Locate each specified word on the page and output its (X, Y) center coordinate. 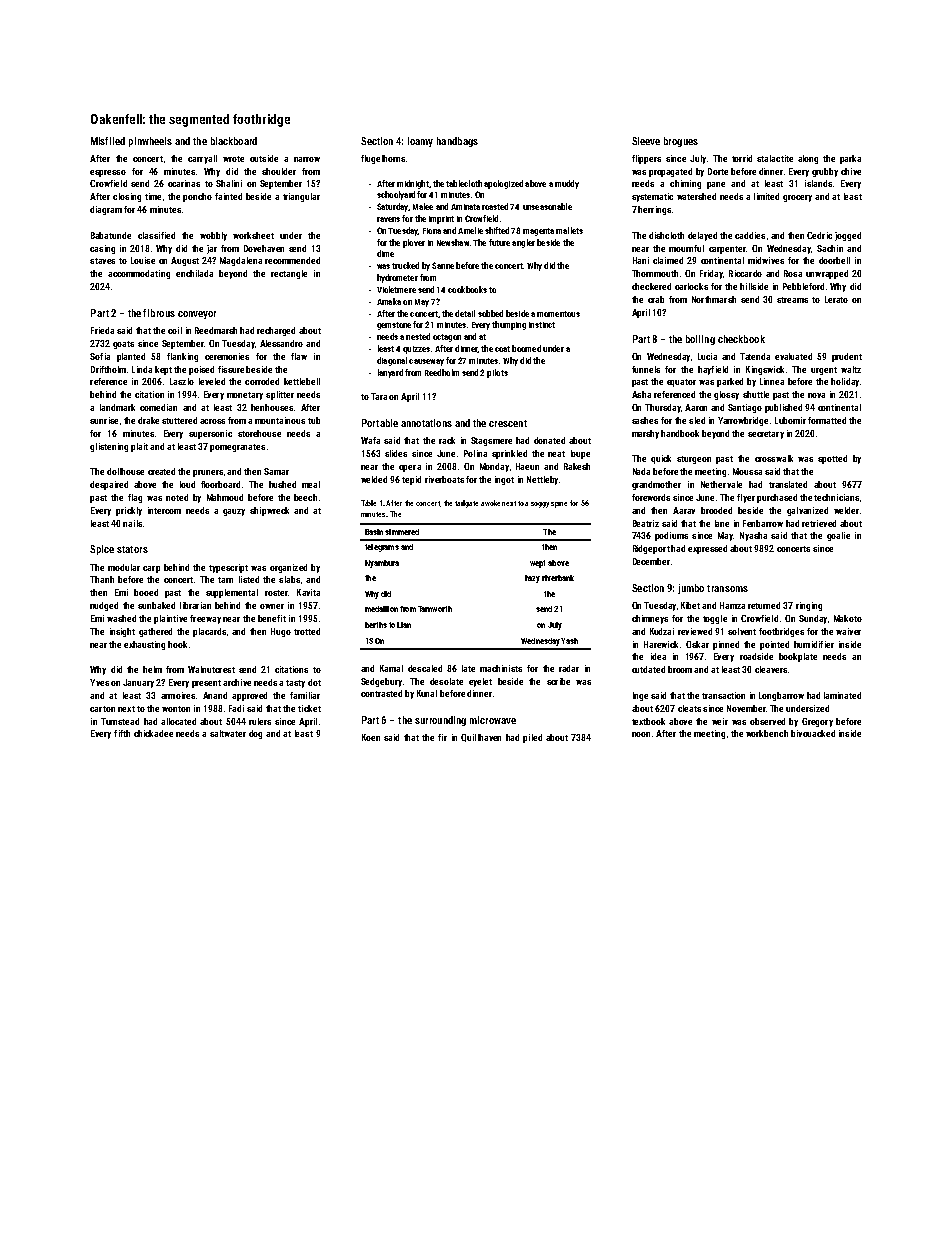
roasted (495, 206)
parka (850, 159)
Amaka (389, 301)
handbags (457, 142)
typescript (228, 568)
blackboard (234, 141)
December (651, 561)
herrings (654, 210)
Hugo (281, 632)
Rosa (793, 273)
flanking (182, 357)
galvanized (807, 511)
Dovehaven (264, 248)
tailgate (466, 504)
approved (249, 696)
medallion (381, 609)
